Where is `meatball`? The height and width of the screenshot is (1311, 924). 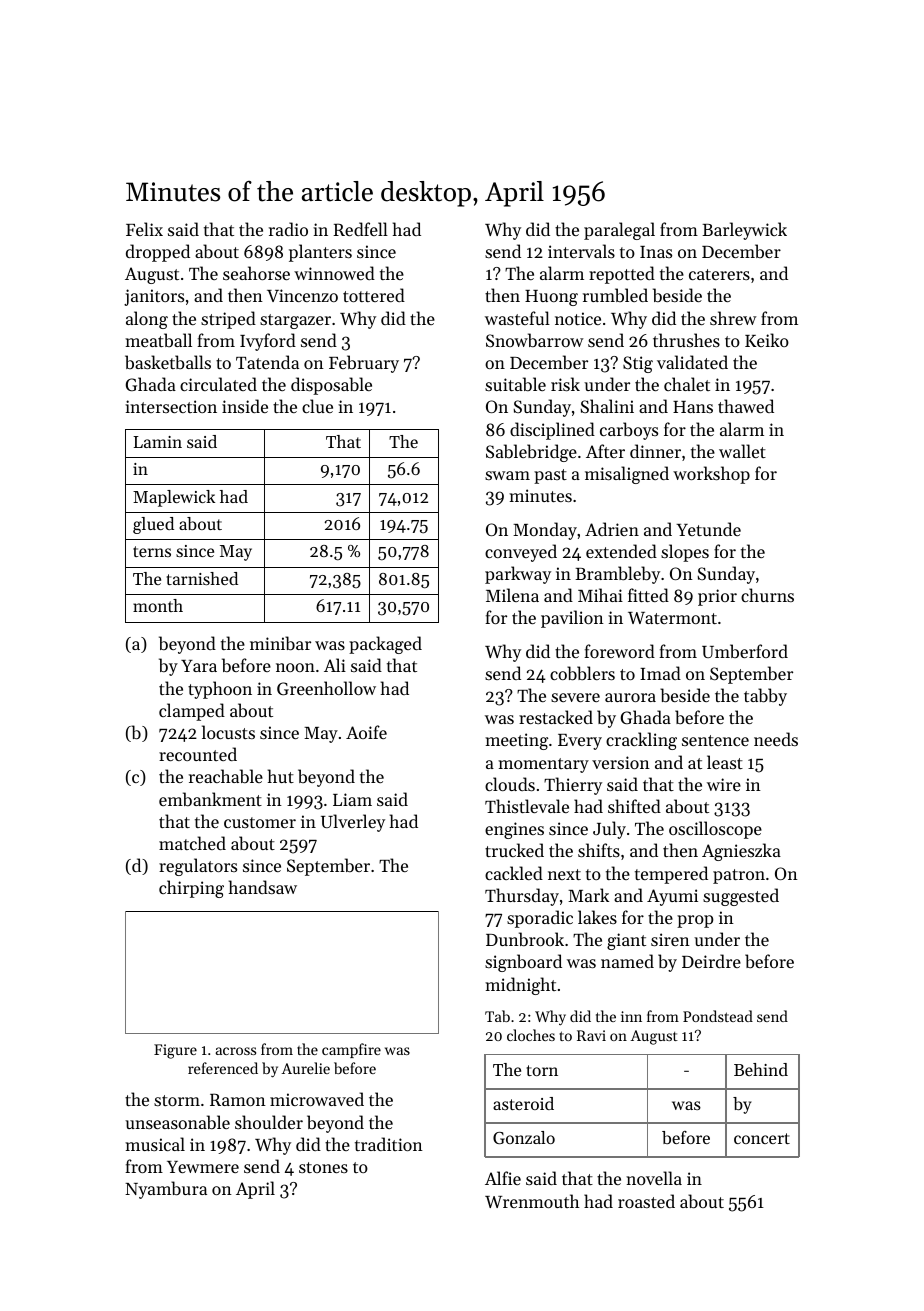 meatball is located at coordinates (158, 340).
